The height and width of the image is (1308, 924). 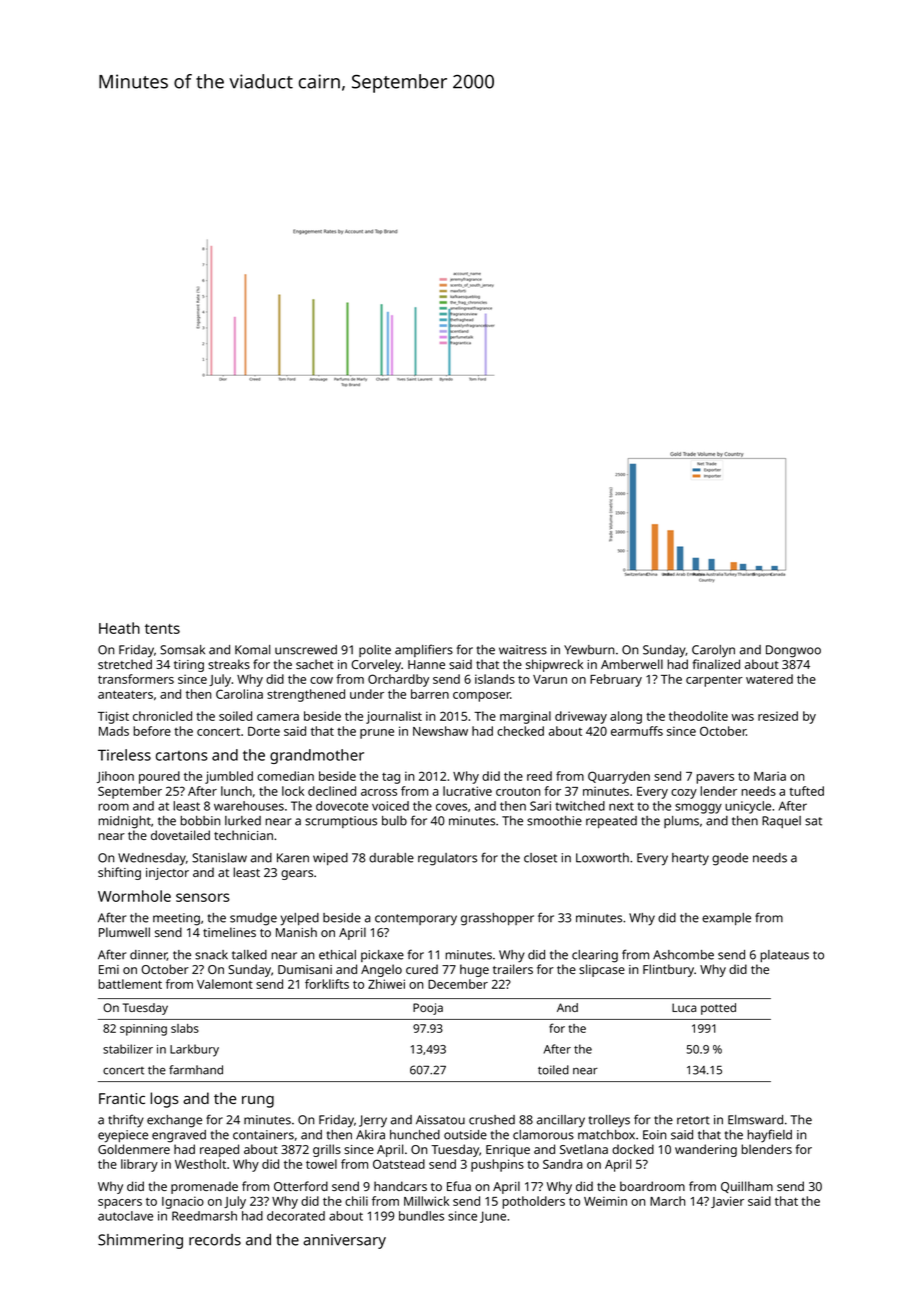 I want to click on records, so click(x=215, y=1240).
